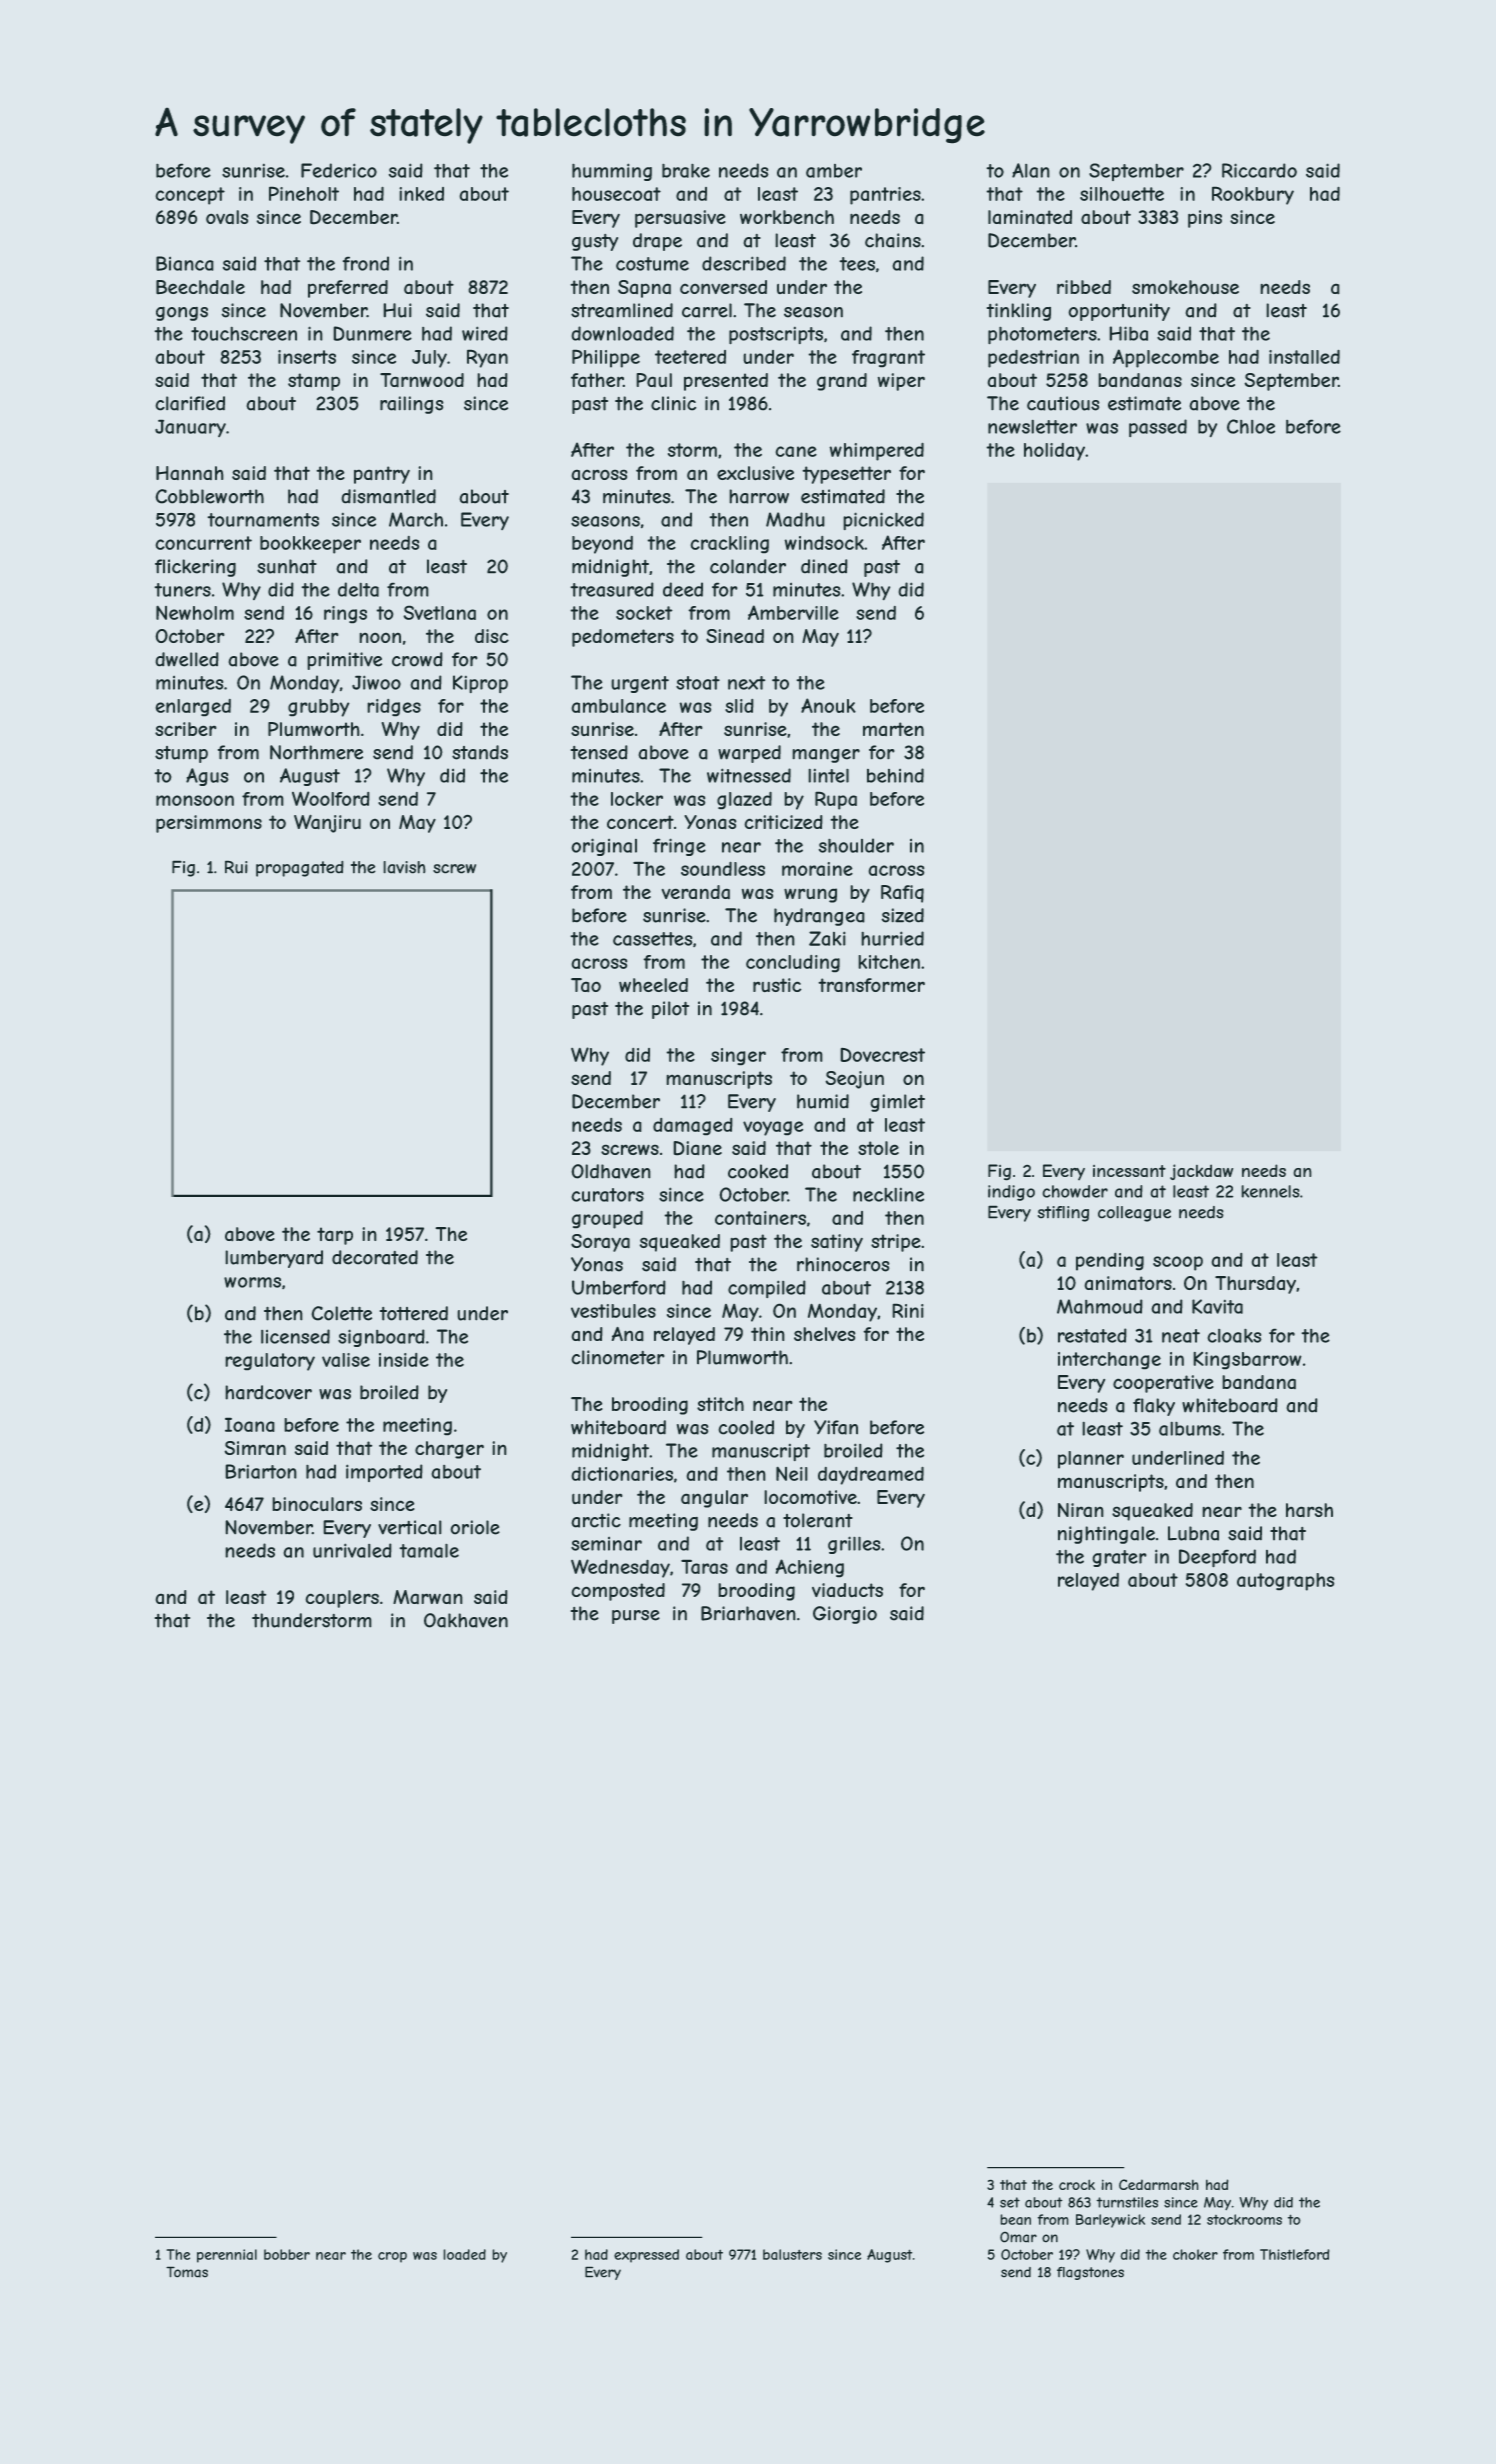 This screenshot has height=2464, width=1496. Describe the element at coordinates (686, 171) in the screenshot. I see `brake` at that location.
